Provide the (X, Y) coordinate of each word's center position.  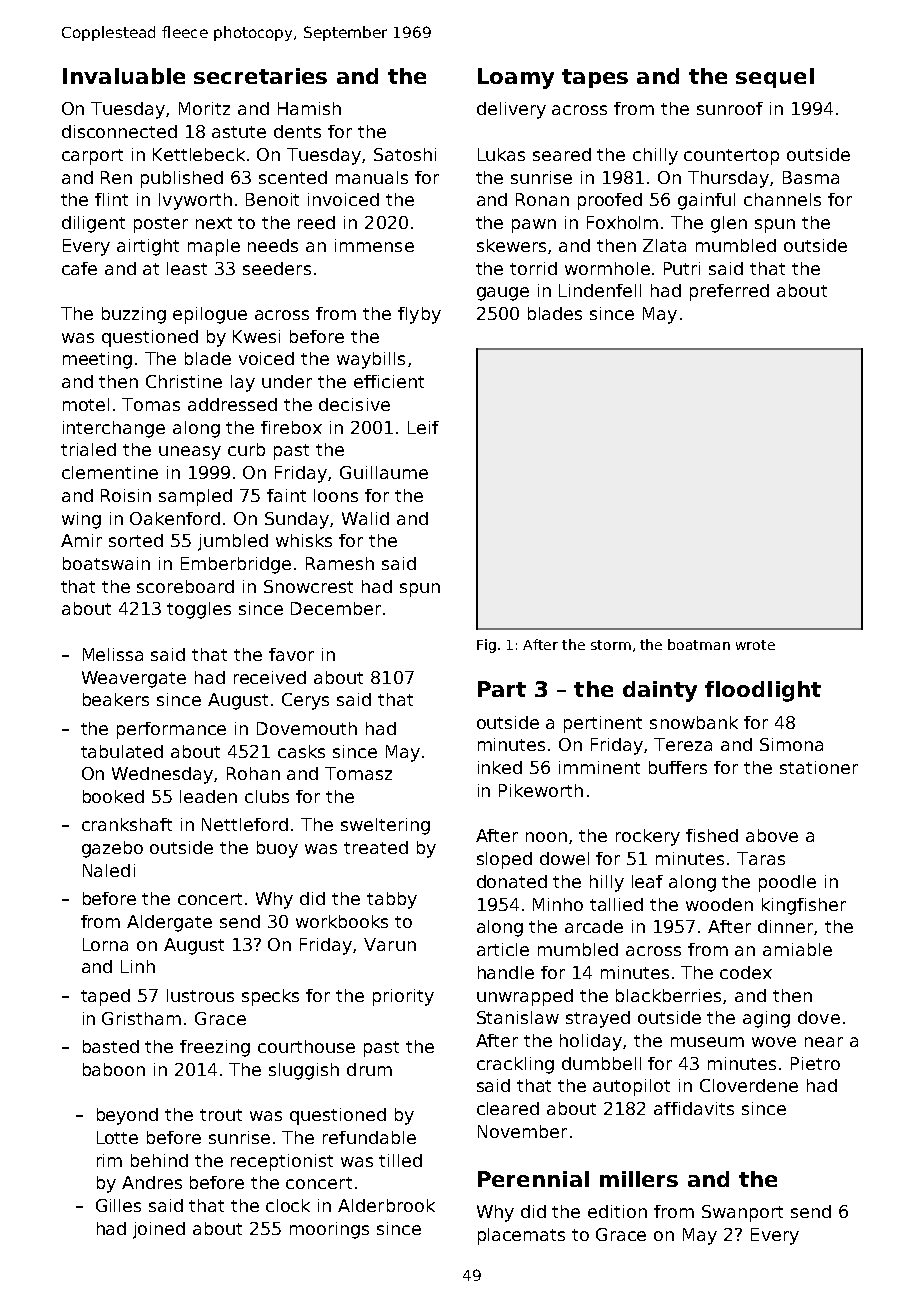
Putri (682, 268)
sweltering (385, 826)
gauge (503, 294)
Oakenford (175, 518)
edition (617, 1211)
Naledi (109, 870)
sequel (775, 78)
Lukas (501, 154)
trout (221, 1115)
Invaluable (124, 76)
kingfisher (804, 906)
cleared (508, 1108)
